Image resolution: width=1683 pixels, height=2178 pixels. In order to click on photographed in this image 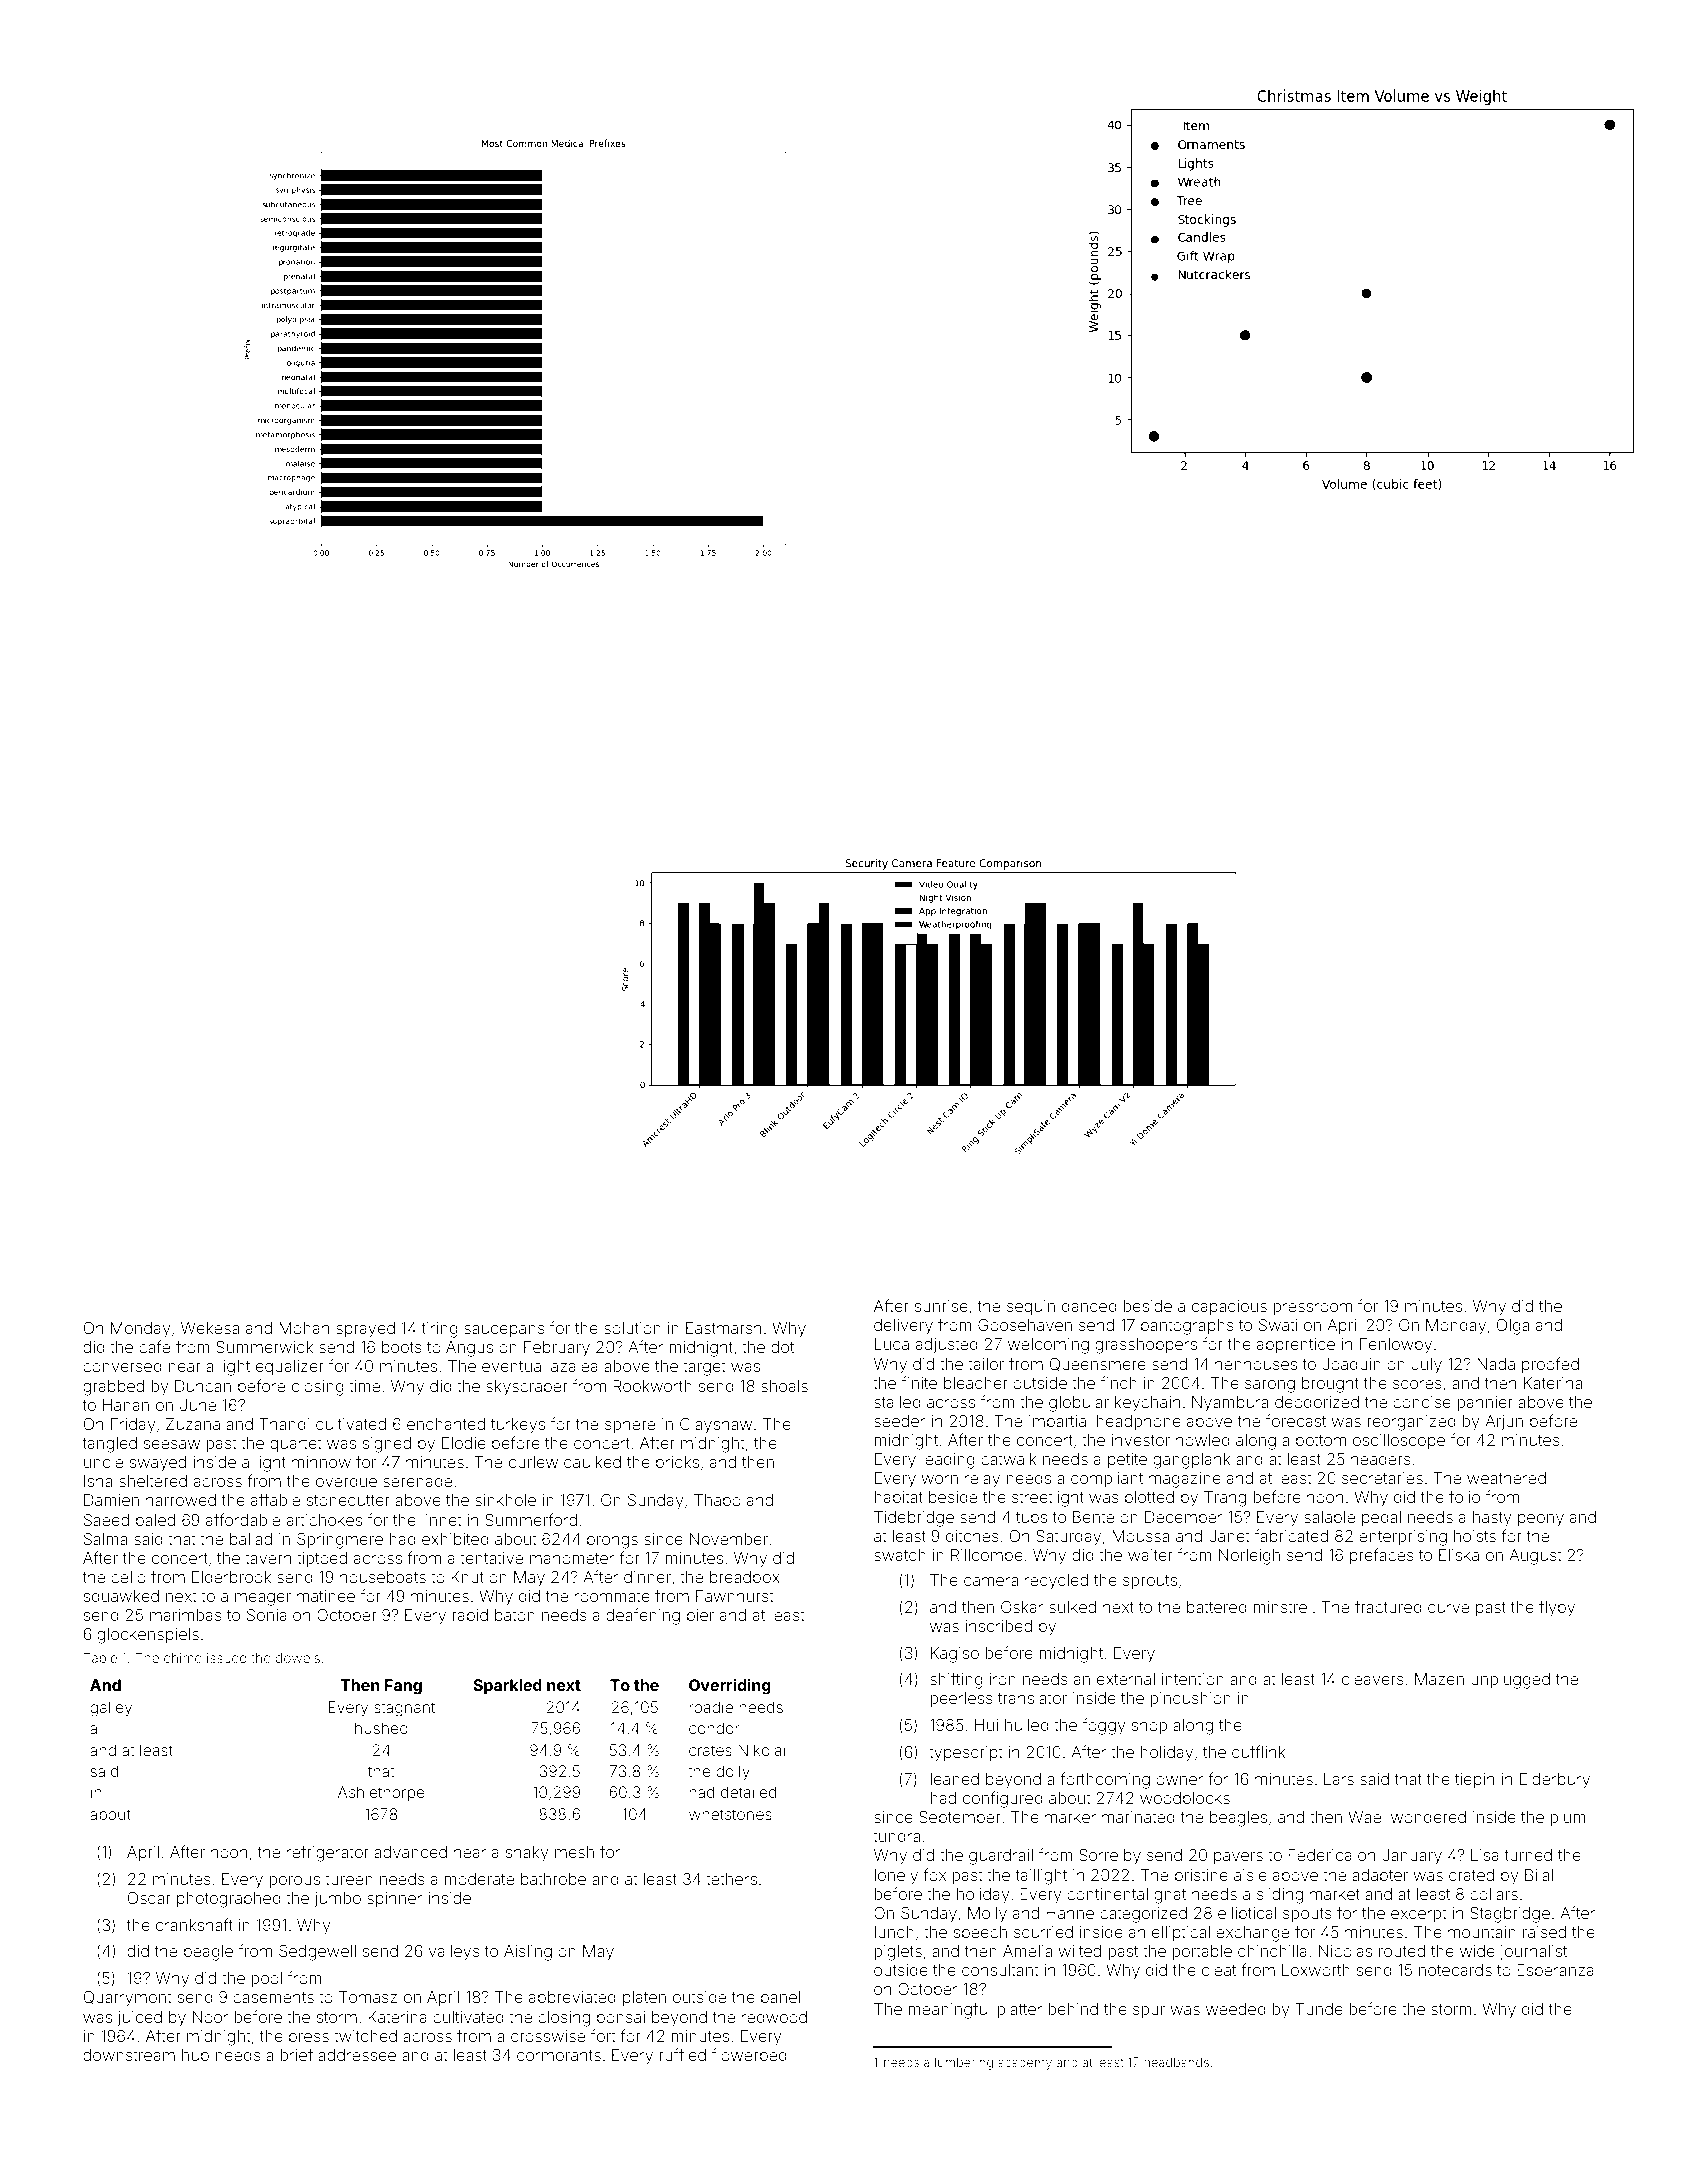, I will do `click(229, 1900)`.
